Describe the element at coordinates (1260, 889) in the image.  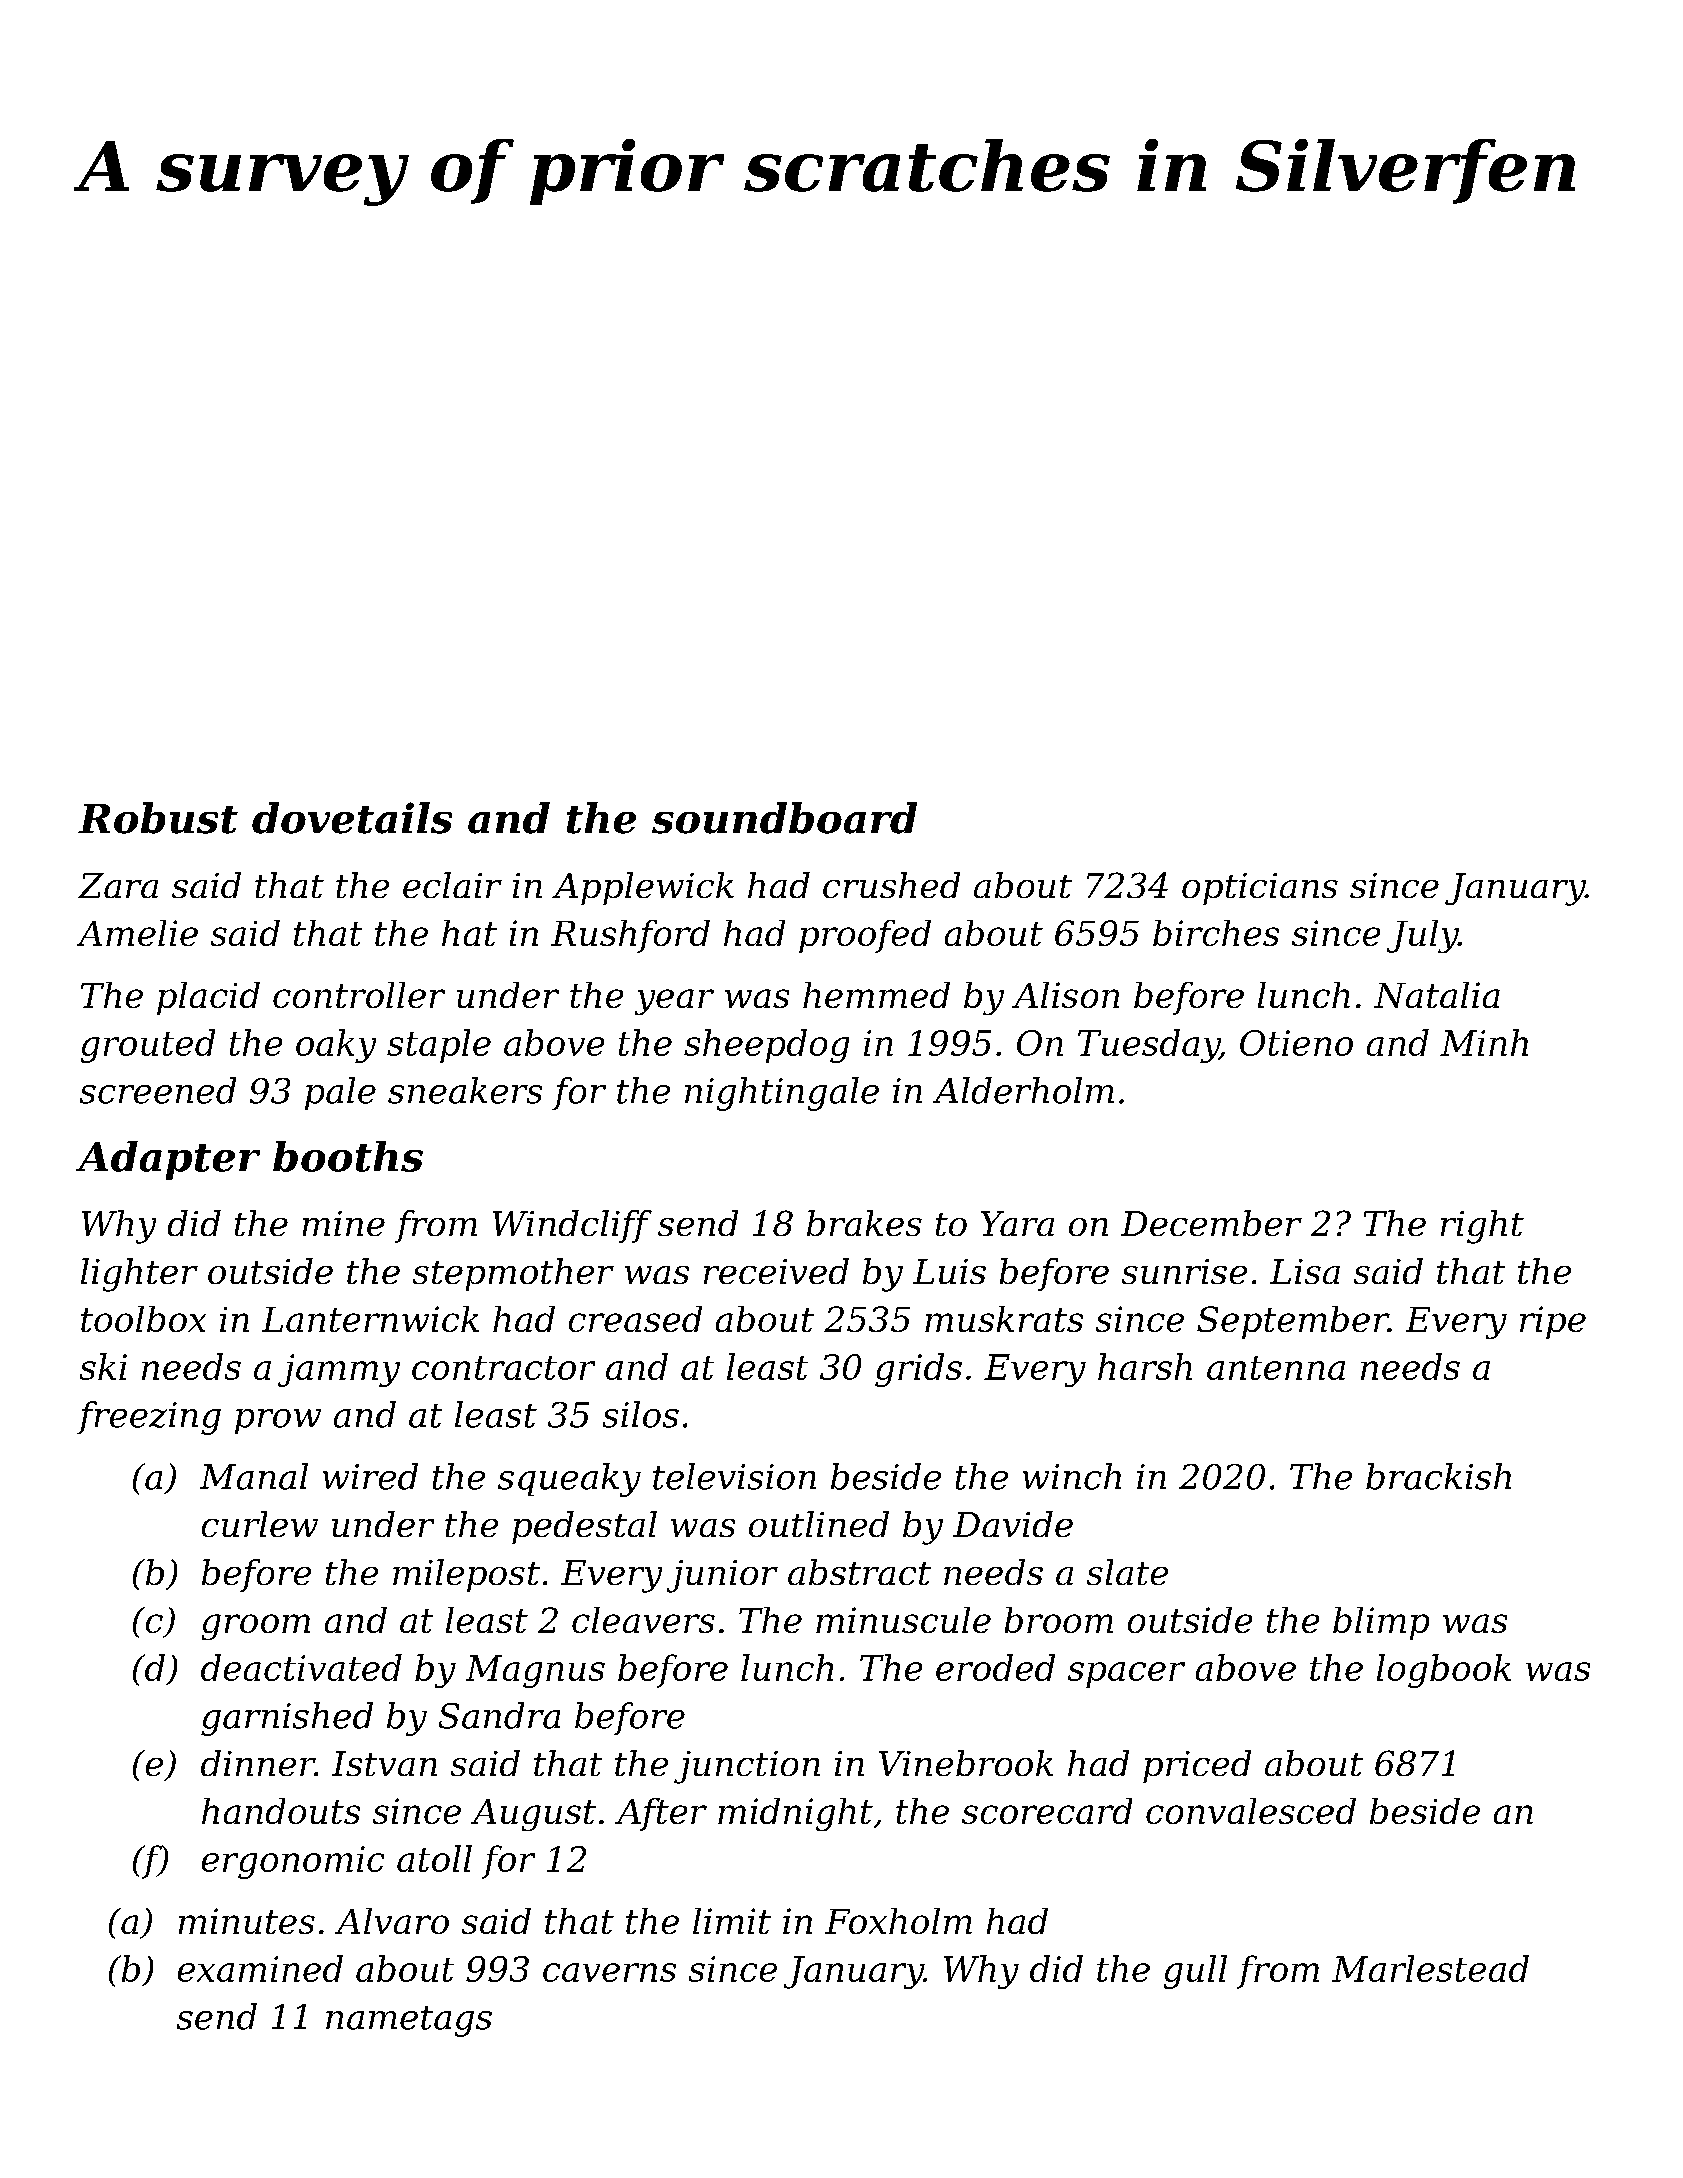
I see `opticians` at that location.
